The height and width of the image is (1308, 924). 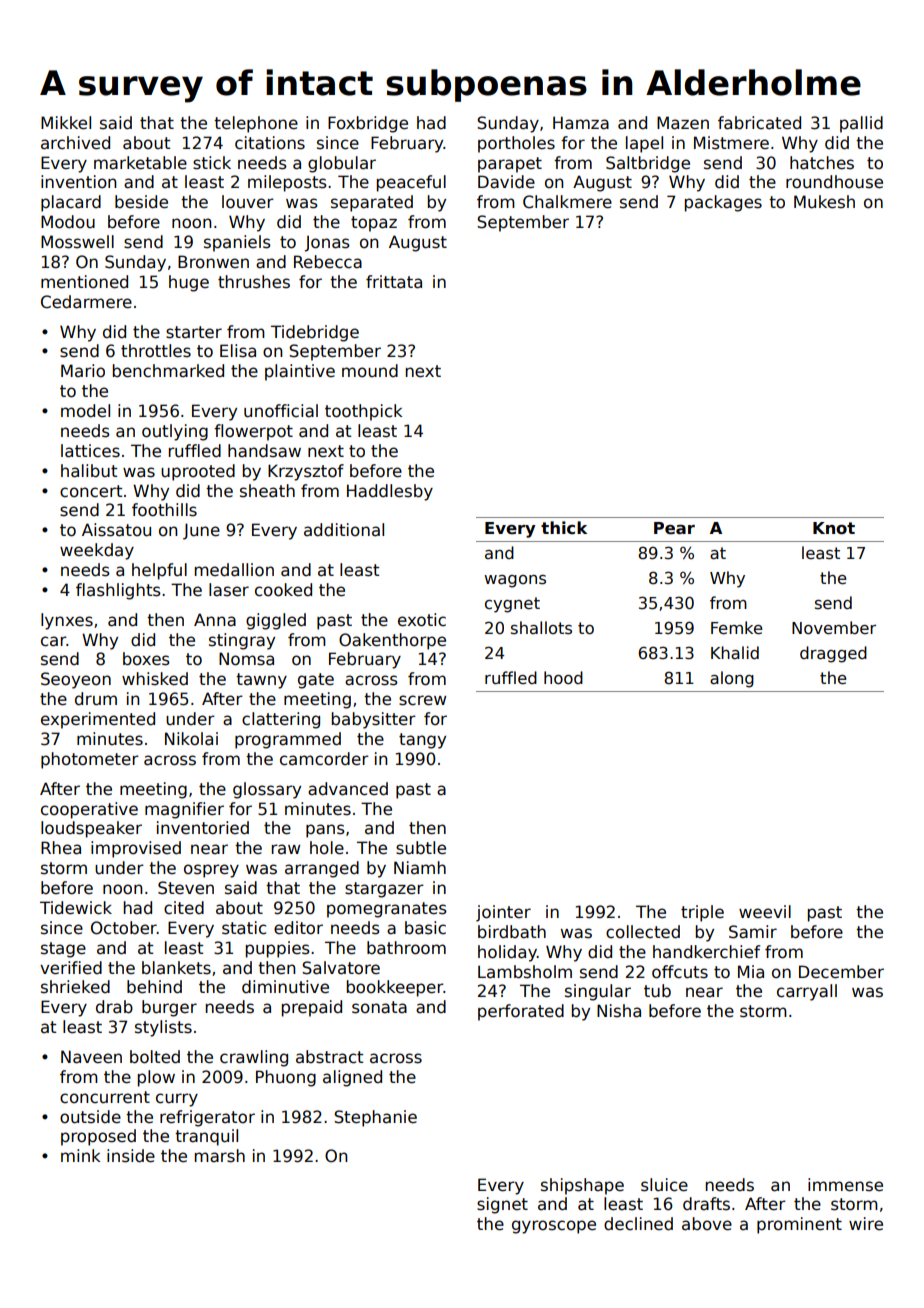 What do you see at coordinates (368, 124) in the image?
I see `Foxbridge` at bounding box center [368, 124].
